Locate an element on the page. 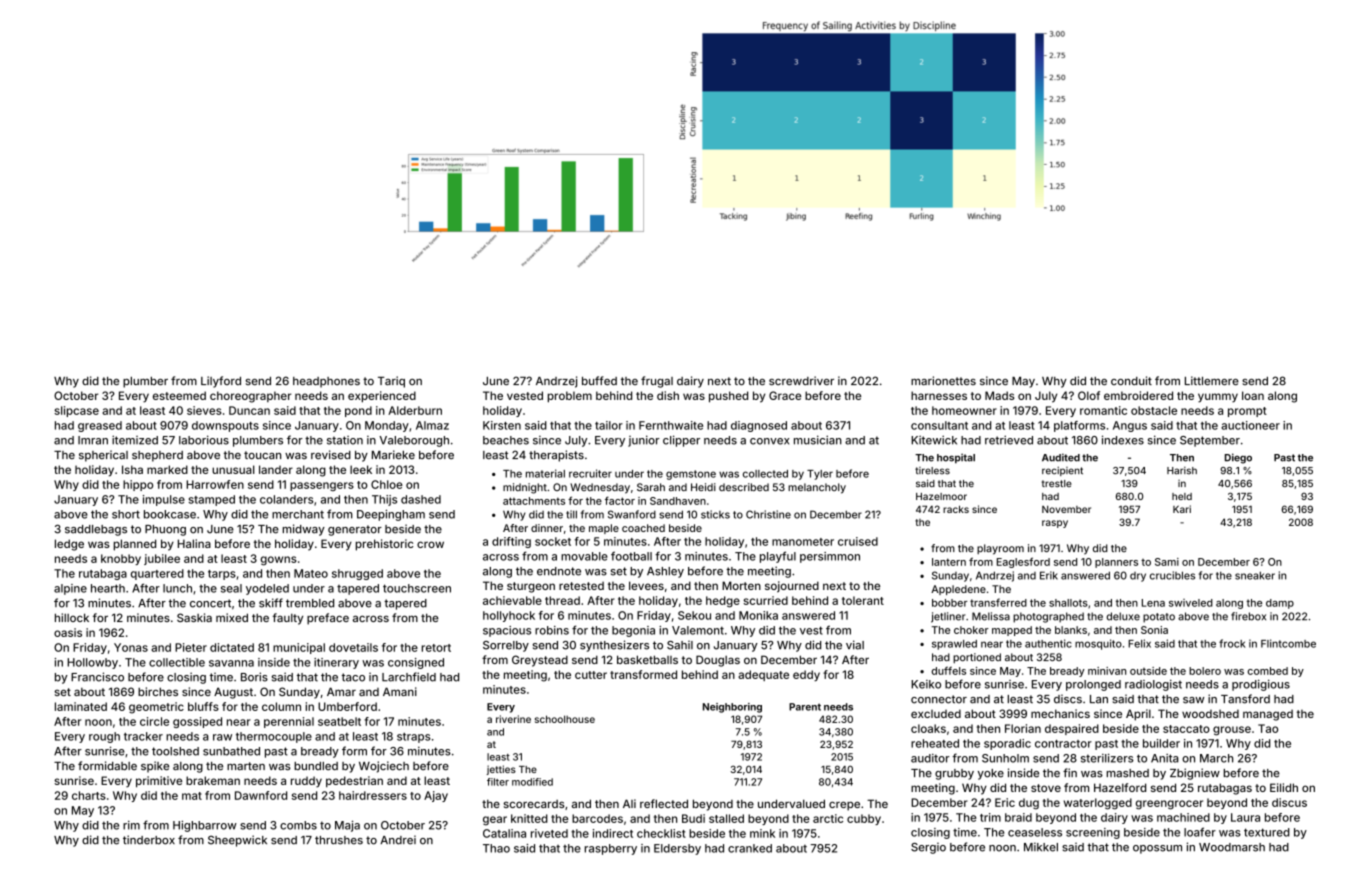 This document has width=1372, height=887. cubby is located at coordinates (864, 819).
